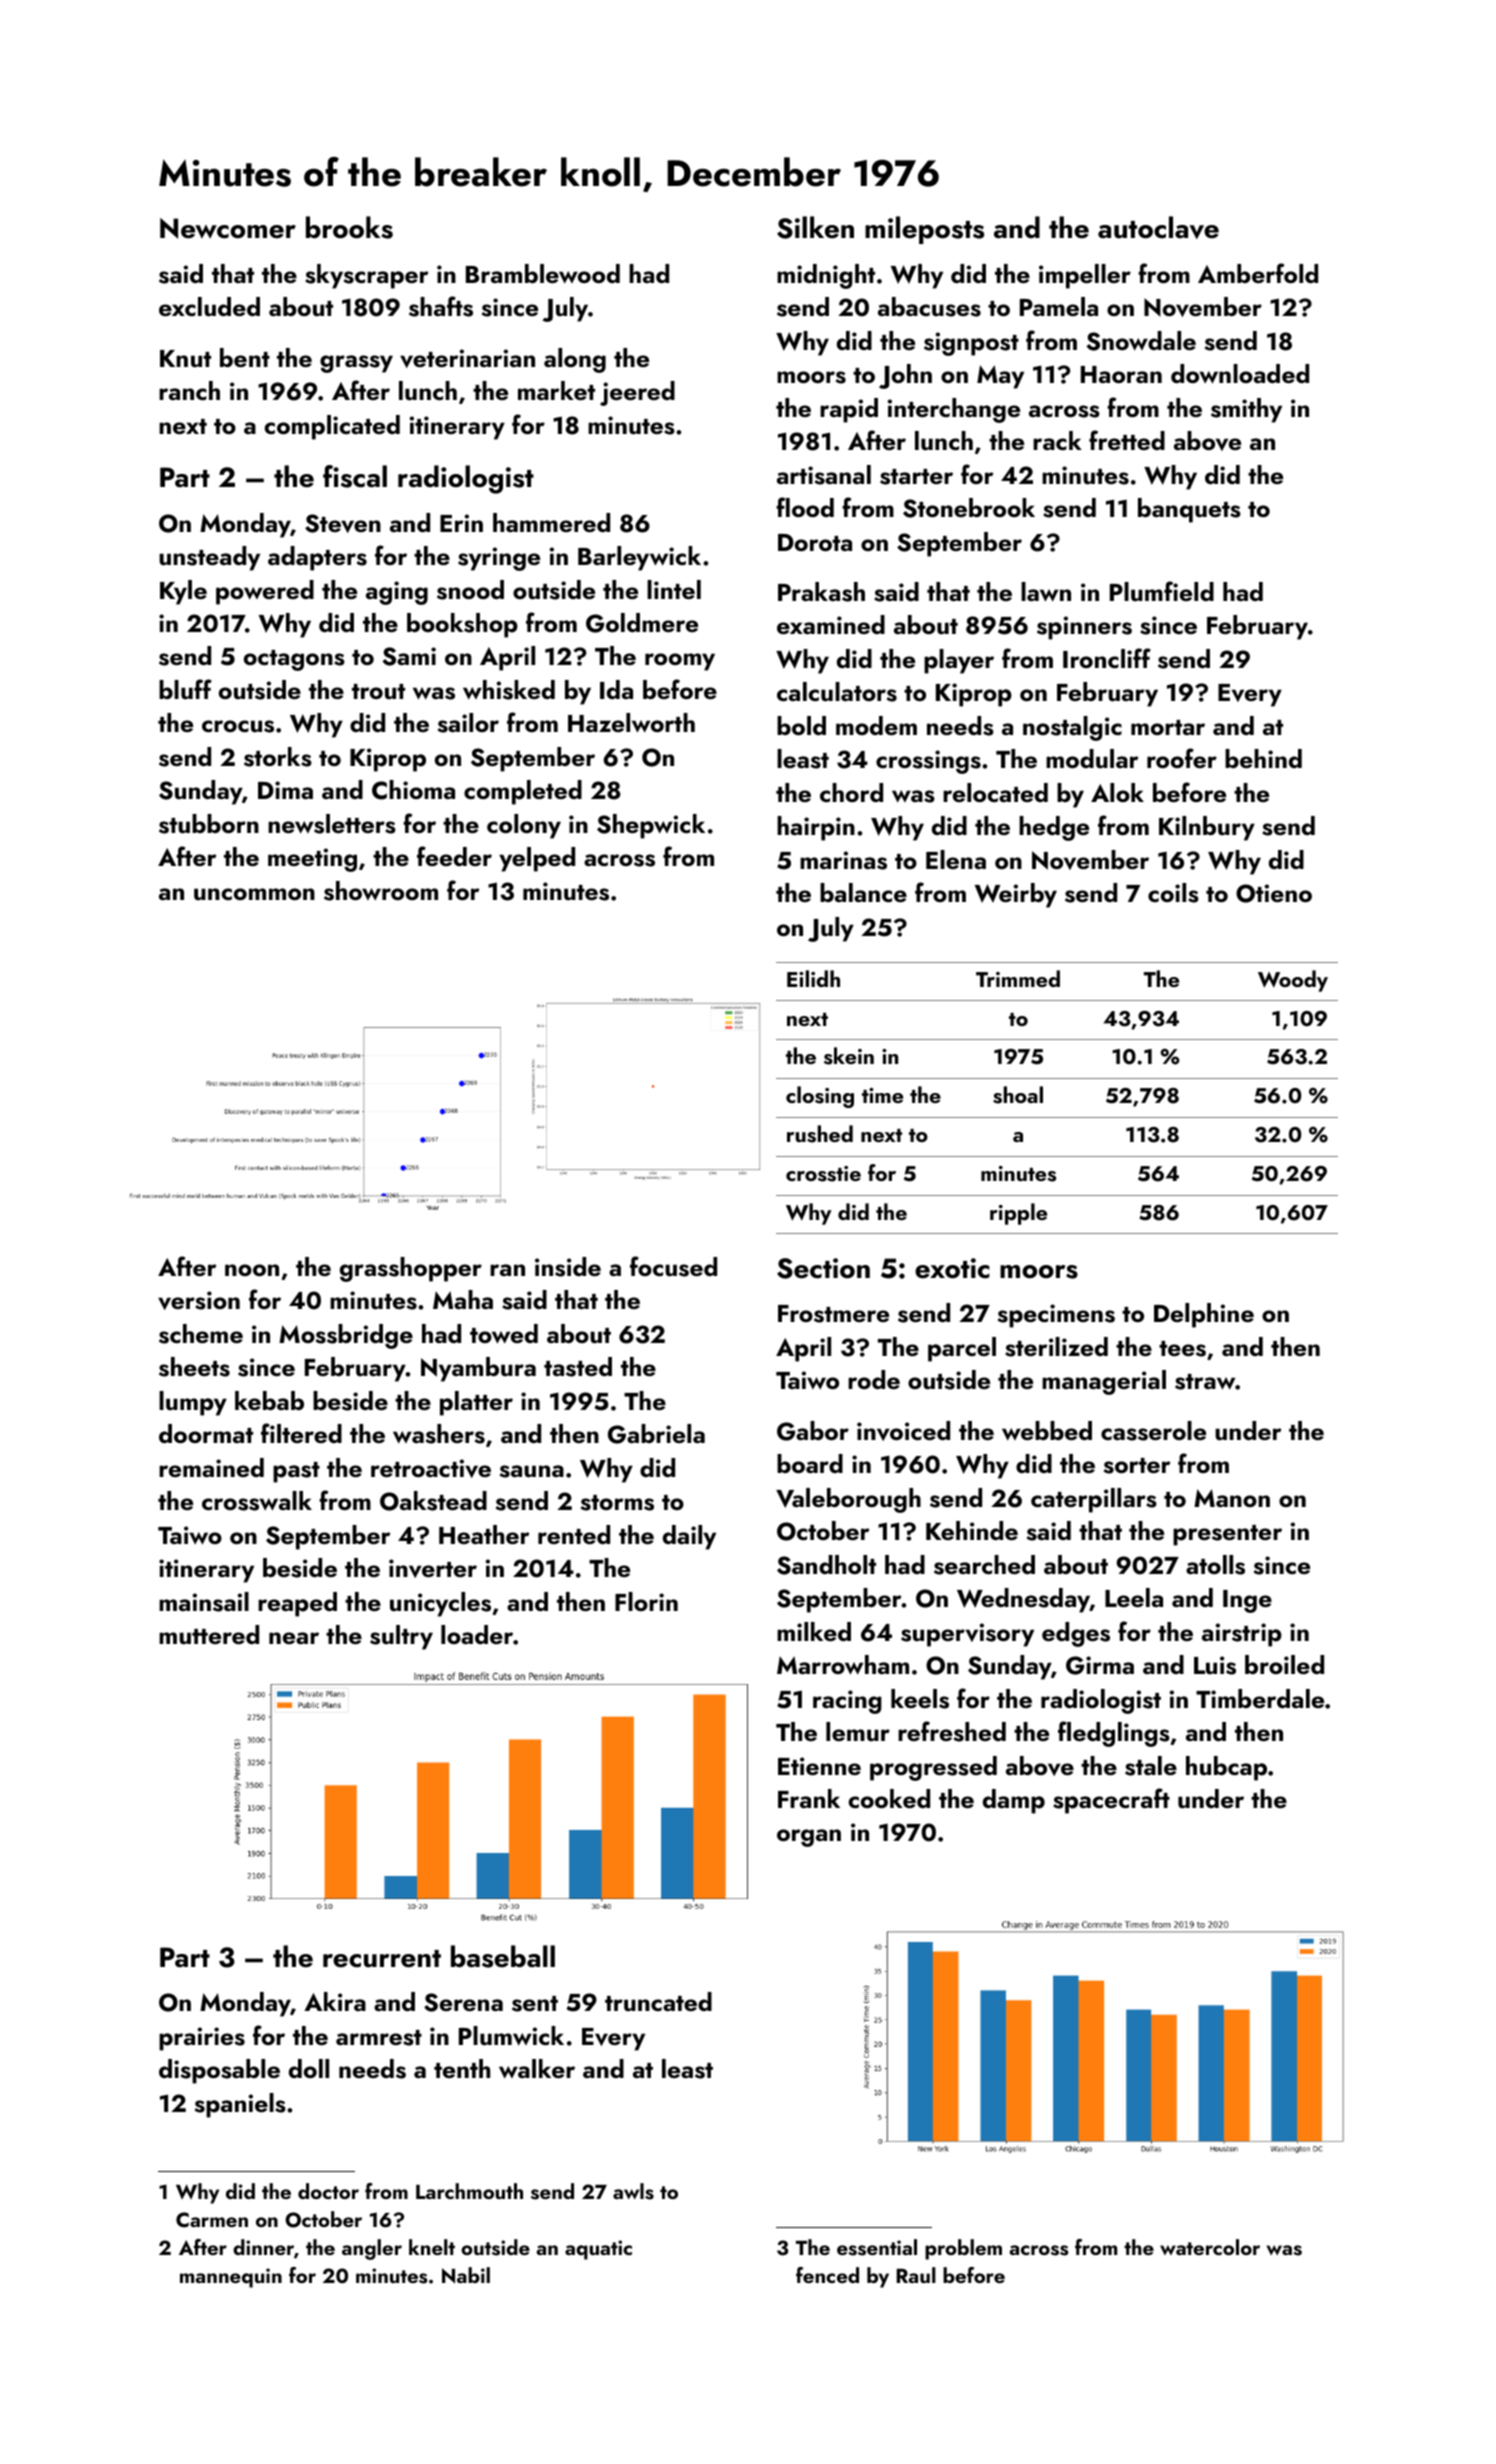  What do you see at coordinates (903, 1431) in the screenshot?
I see `invoiced` at bounding box center [903, 1431].
